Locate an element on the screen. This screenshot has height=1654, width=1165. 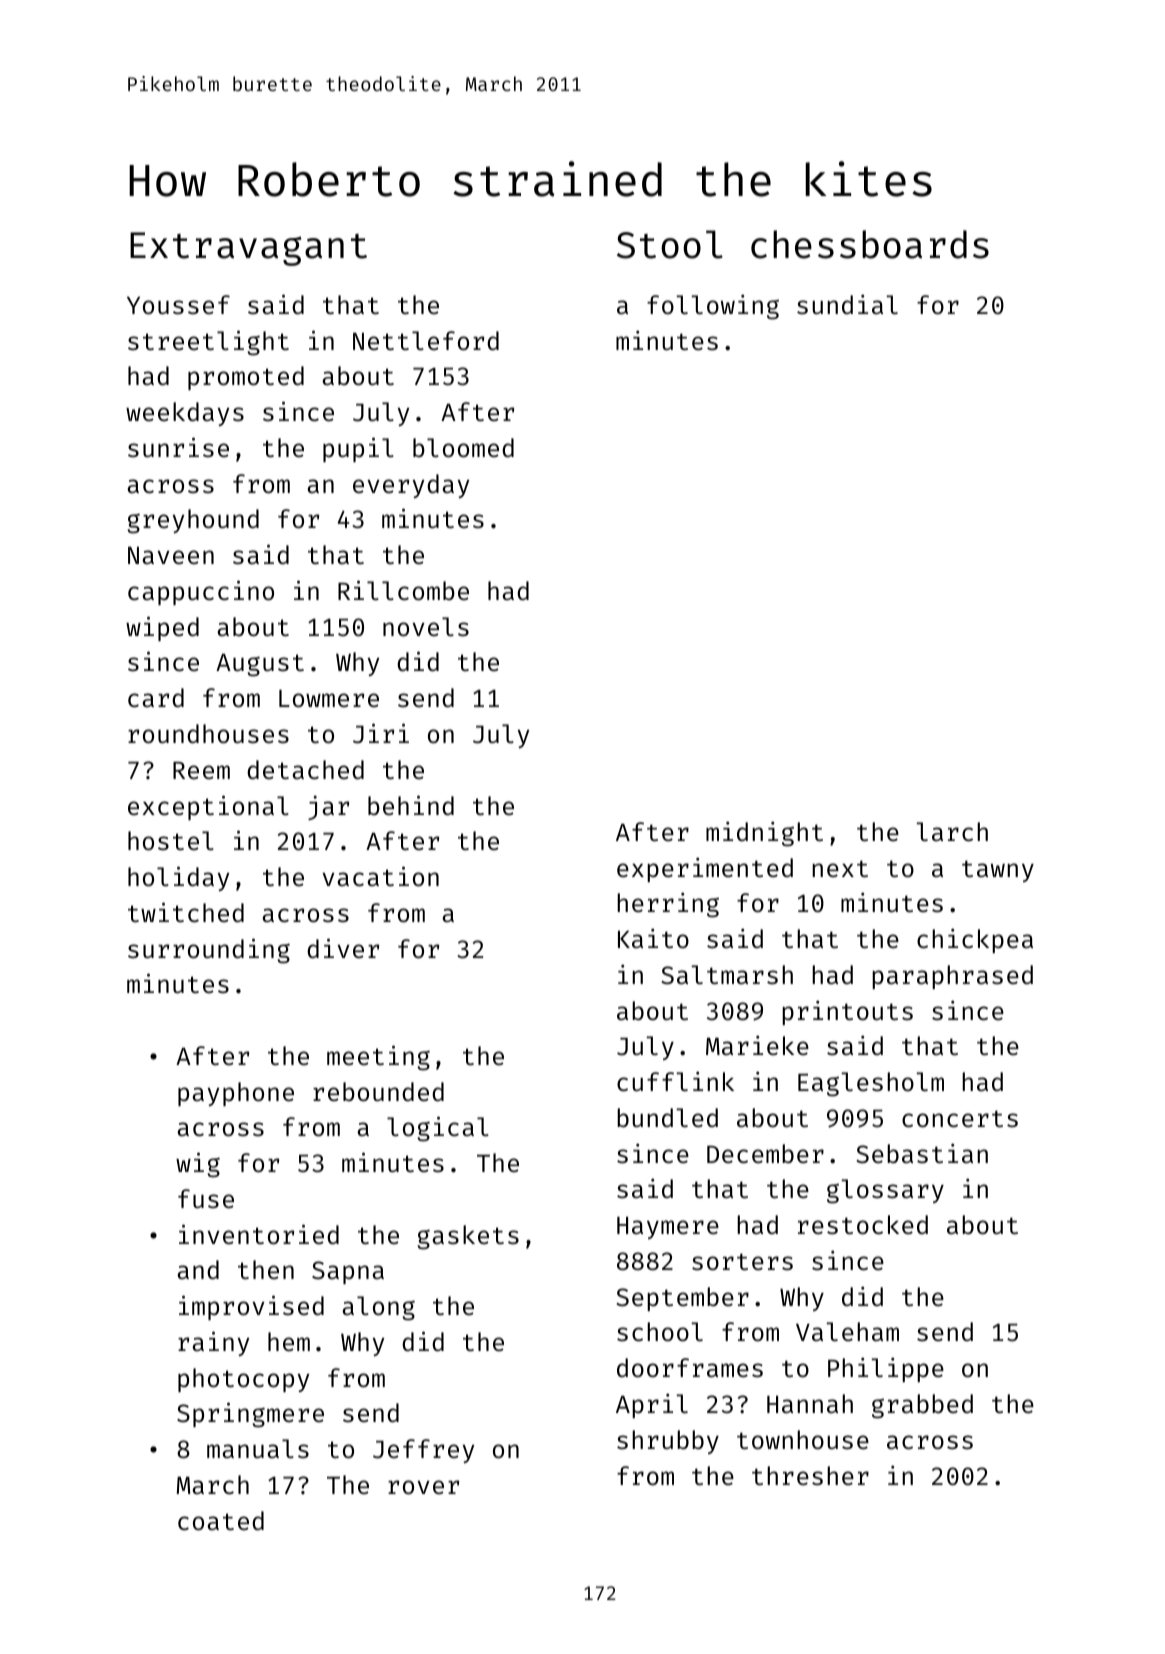
Sebastian is located at coordinates (922, 1153).
